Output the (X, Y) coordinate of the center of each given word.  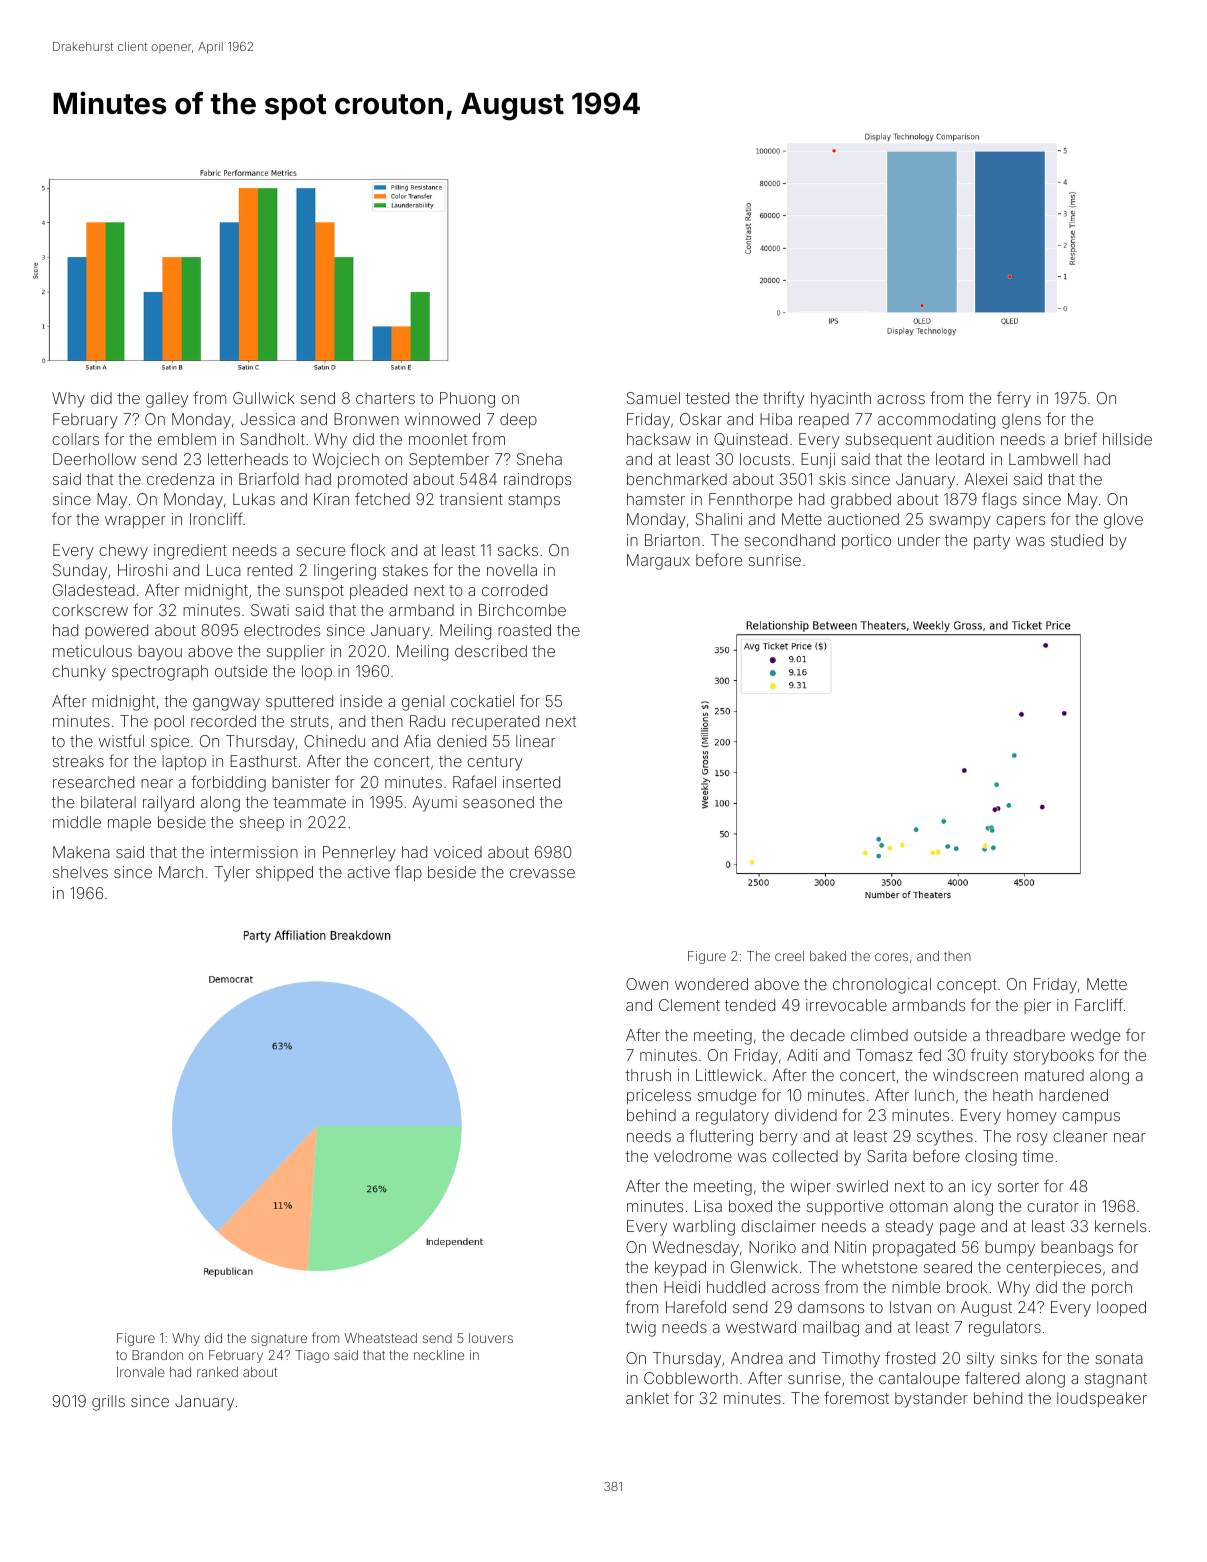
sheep (262, 823)
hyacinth (841, 400)
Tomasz (884, 1055)
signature (279, 1339)
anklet (647, 1398)
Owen (647, 984)
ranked (217, 1372)
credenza (180, 479)
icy (982, 1188)
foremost (856, 1397)
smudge (727, 1097)
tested (707, 398)
